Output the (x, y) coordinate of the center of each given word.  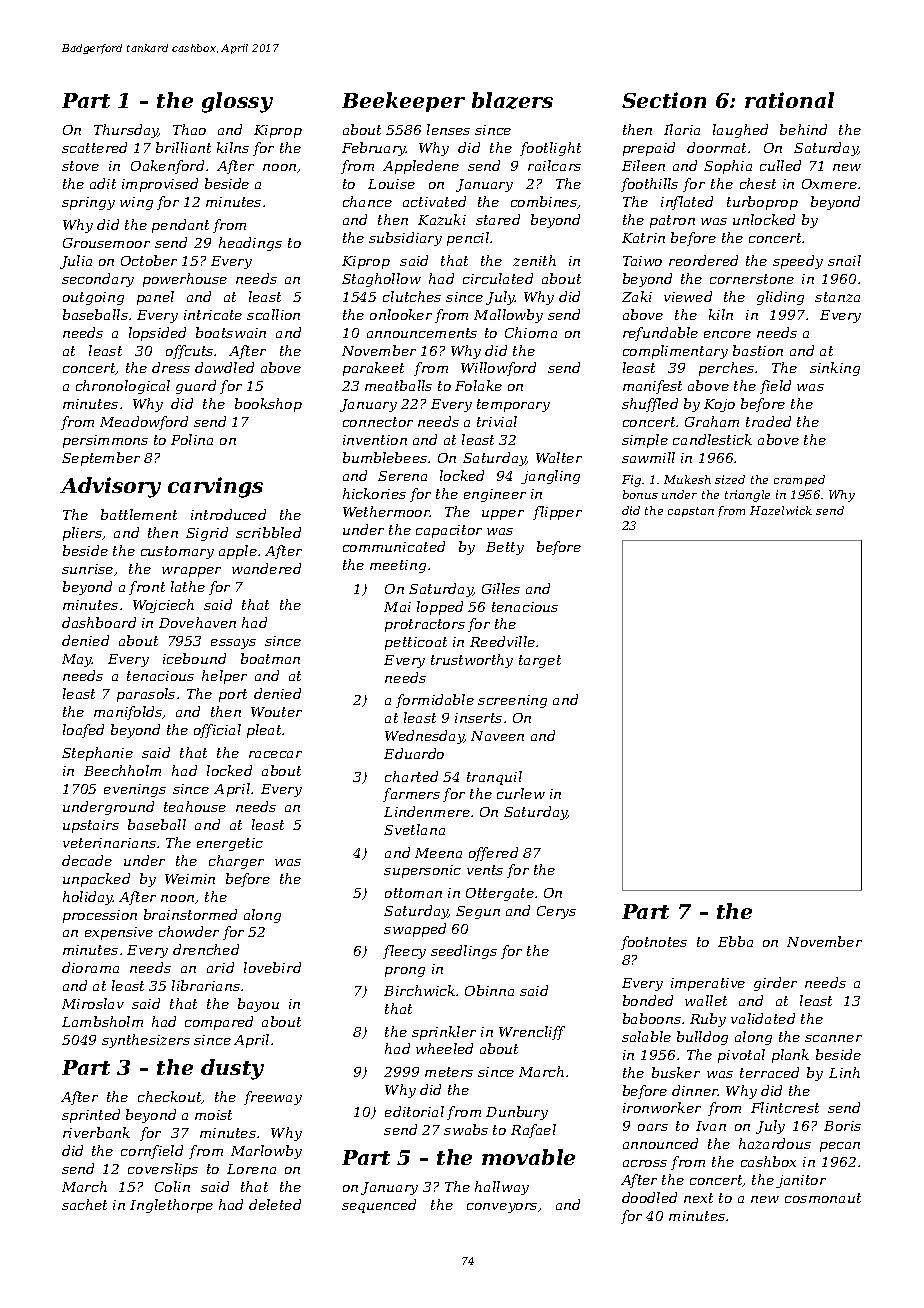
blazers (512, 100)
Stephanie (97, 754)
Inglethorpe (171, 1206)
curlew (521, 793)
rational (789, 100)
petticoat (416, 643)
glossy (237, 102)
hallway (502, 1188)
